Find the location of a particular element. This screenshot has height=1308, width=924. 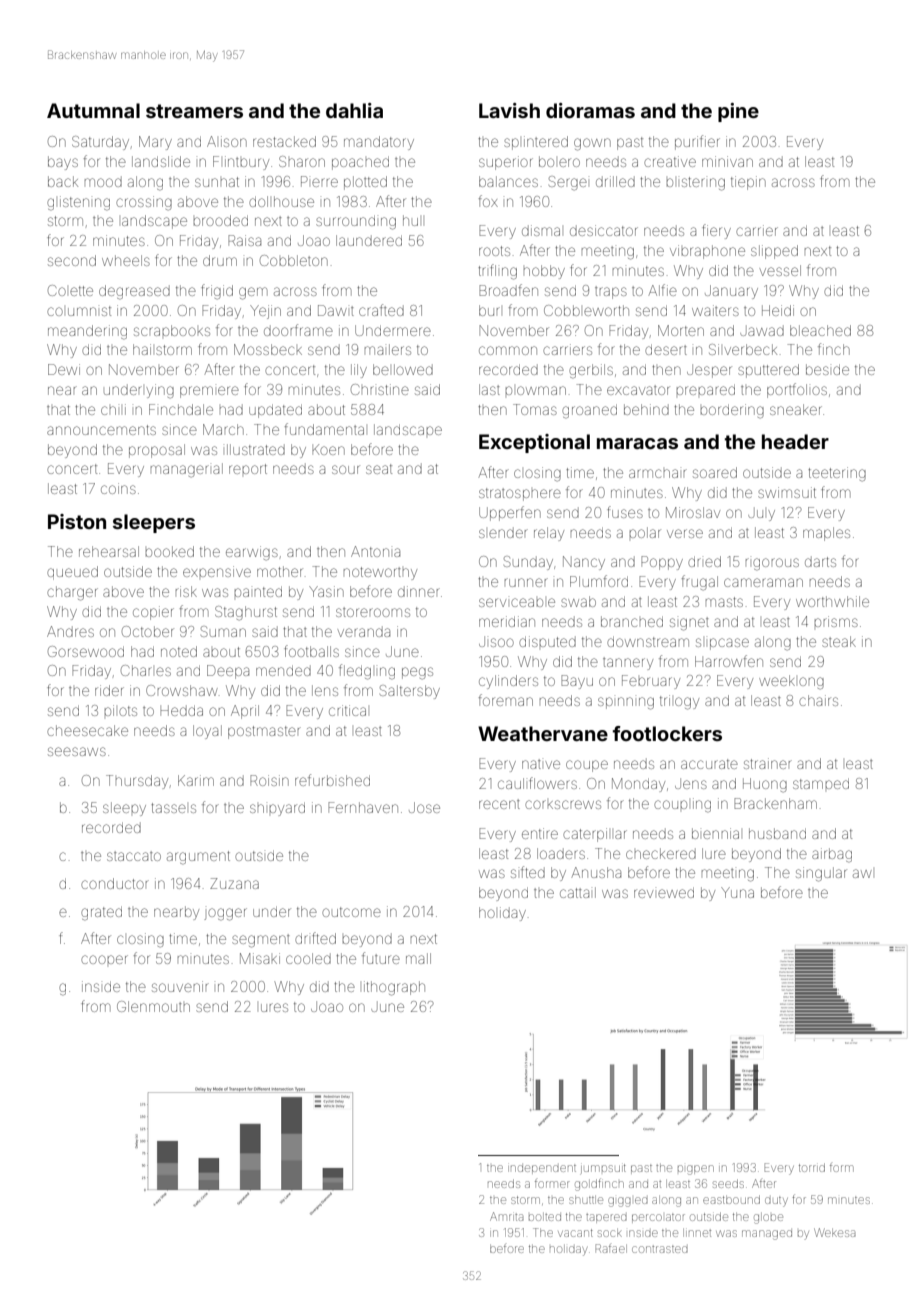

Amrita is located at coordinates (507, 1216).
